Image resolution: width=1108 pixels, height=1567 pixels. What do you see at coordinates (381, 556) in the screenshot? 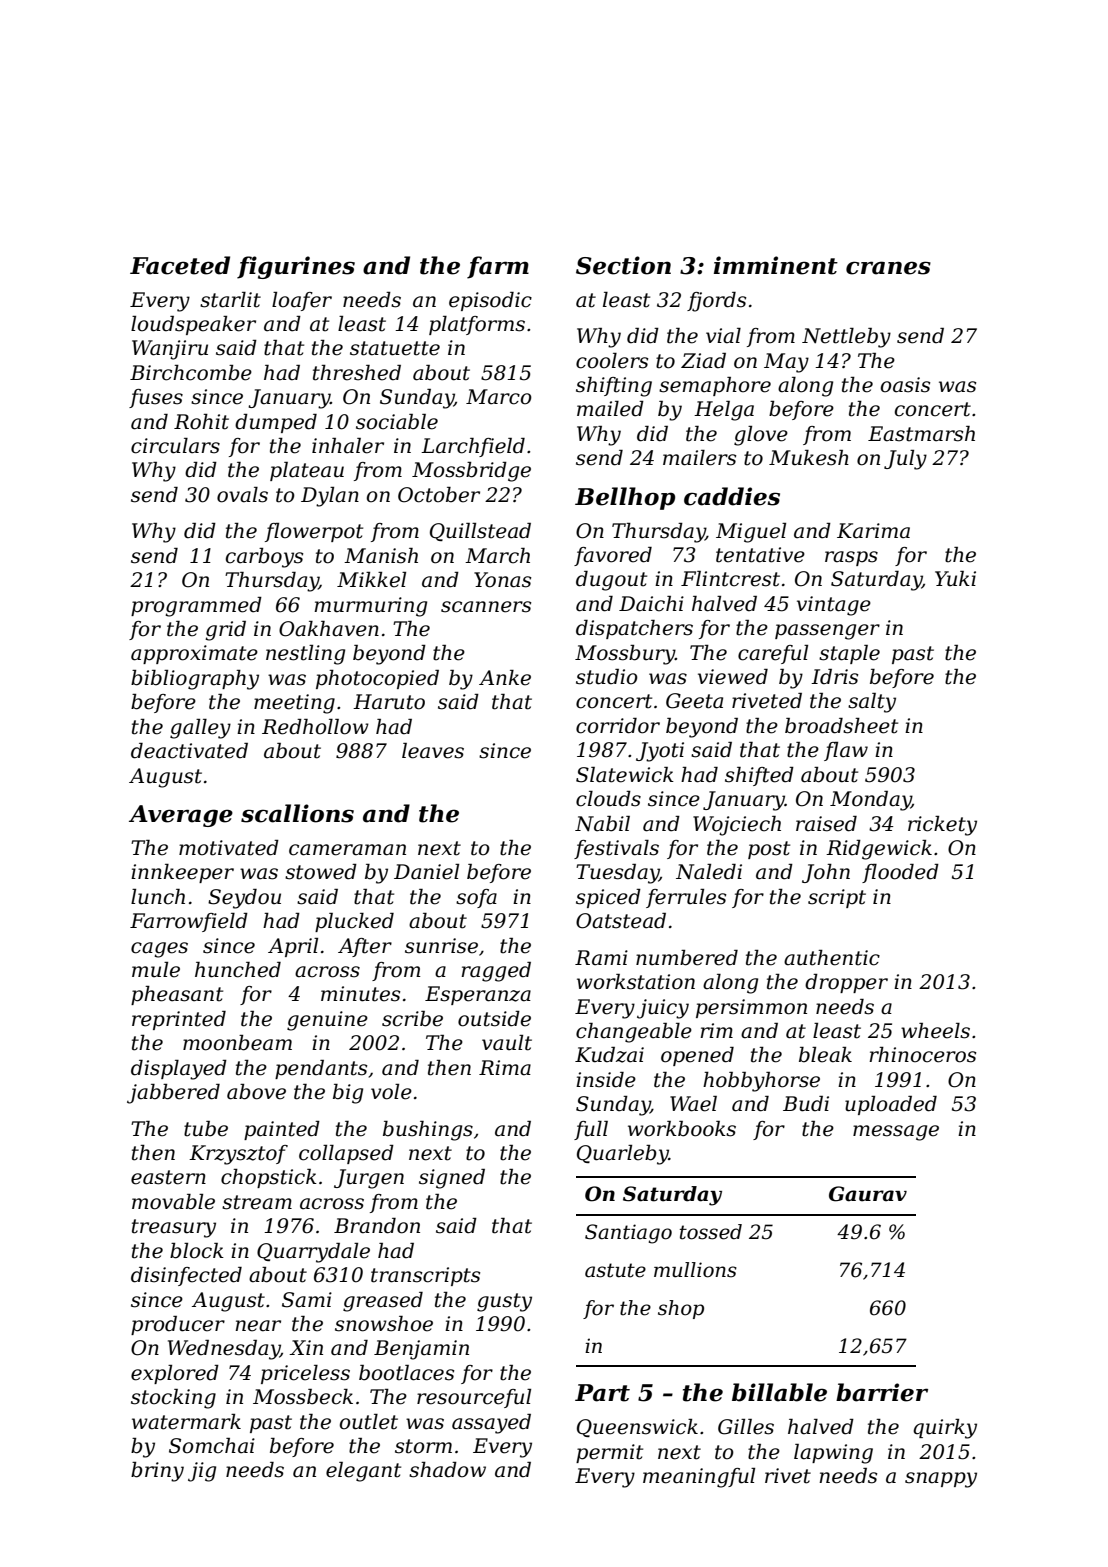
I see `Manish` at bounding box center [381, 556].
